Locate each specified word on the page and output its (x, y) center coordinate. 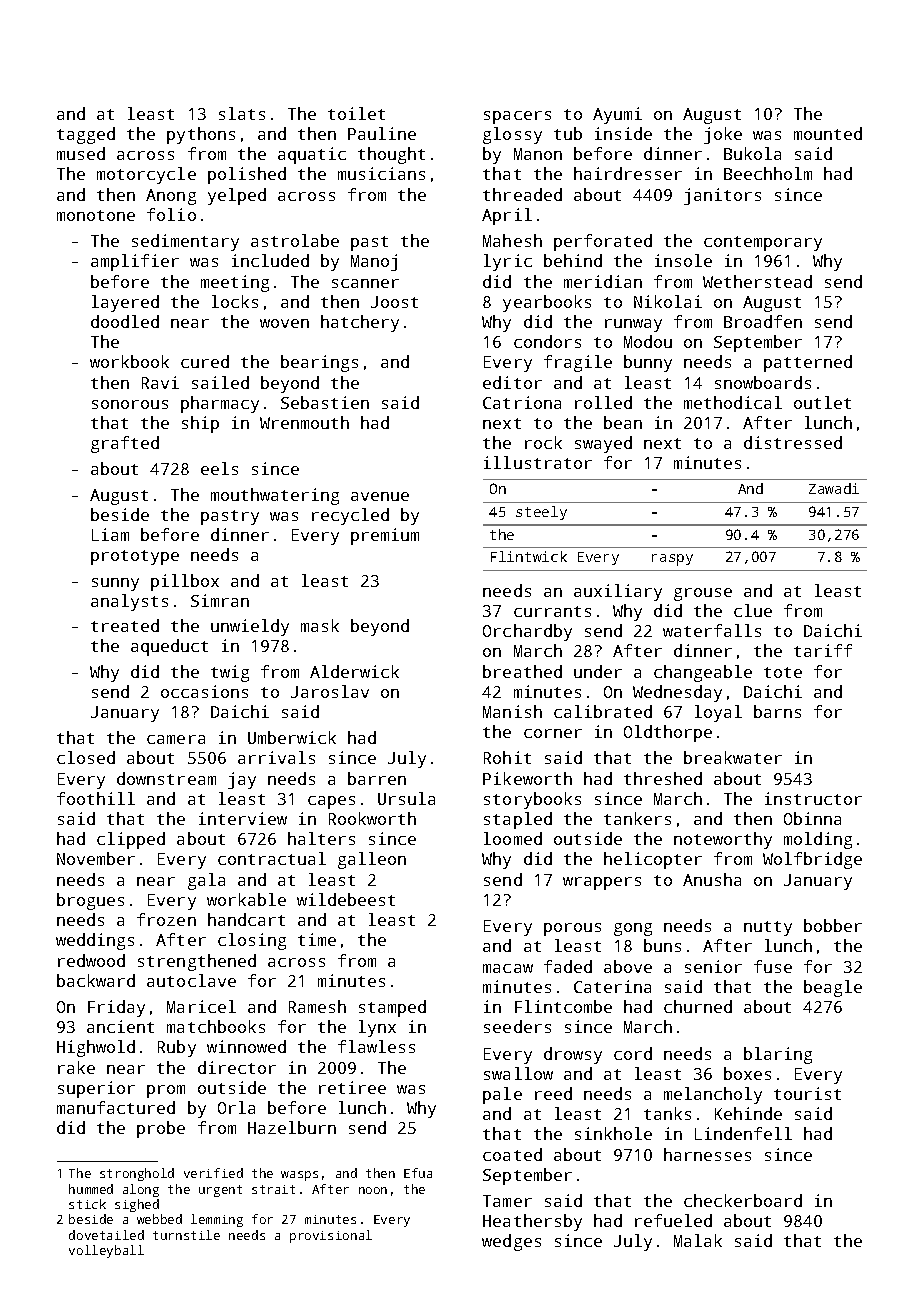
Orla (236, 1107)
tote (783, 672)
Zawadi (834, 488)
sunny (115, 584)
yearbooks (547, 303)
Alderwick (354, 671)
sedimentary (185, 242)
